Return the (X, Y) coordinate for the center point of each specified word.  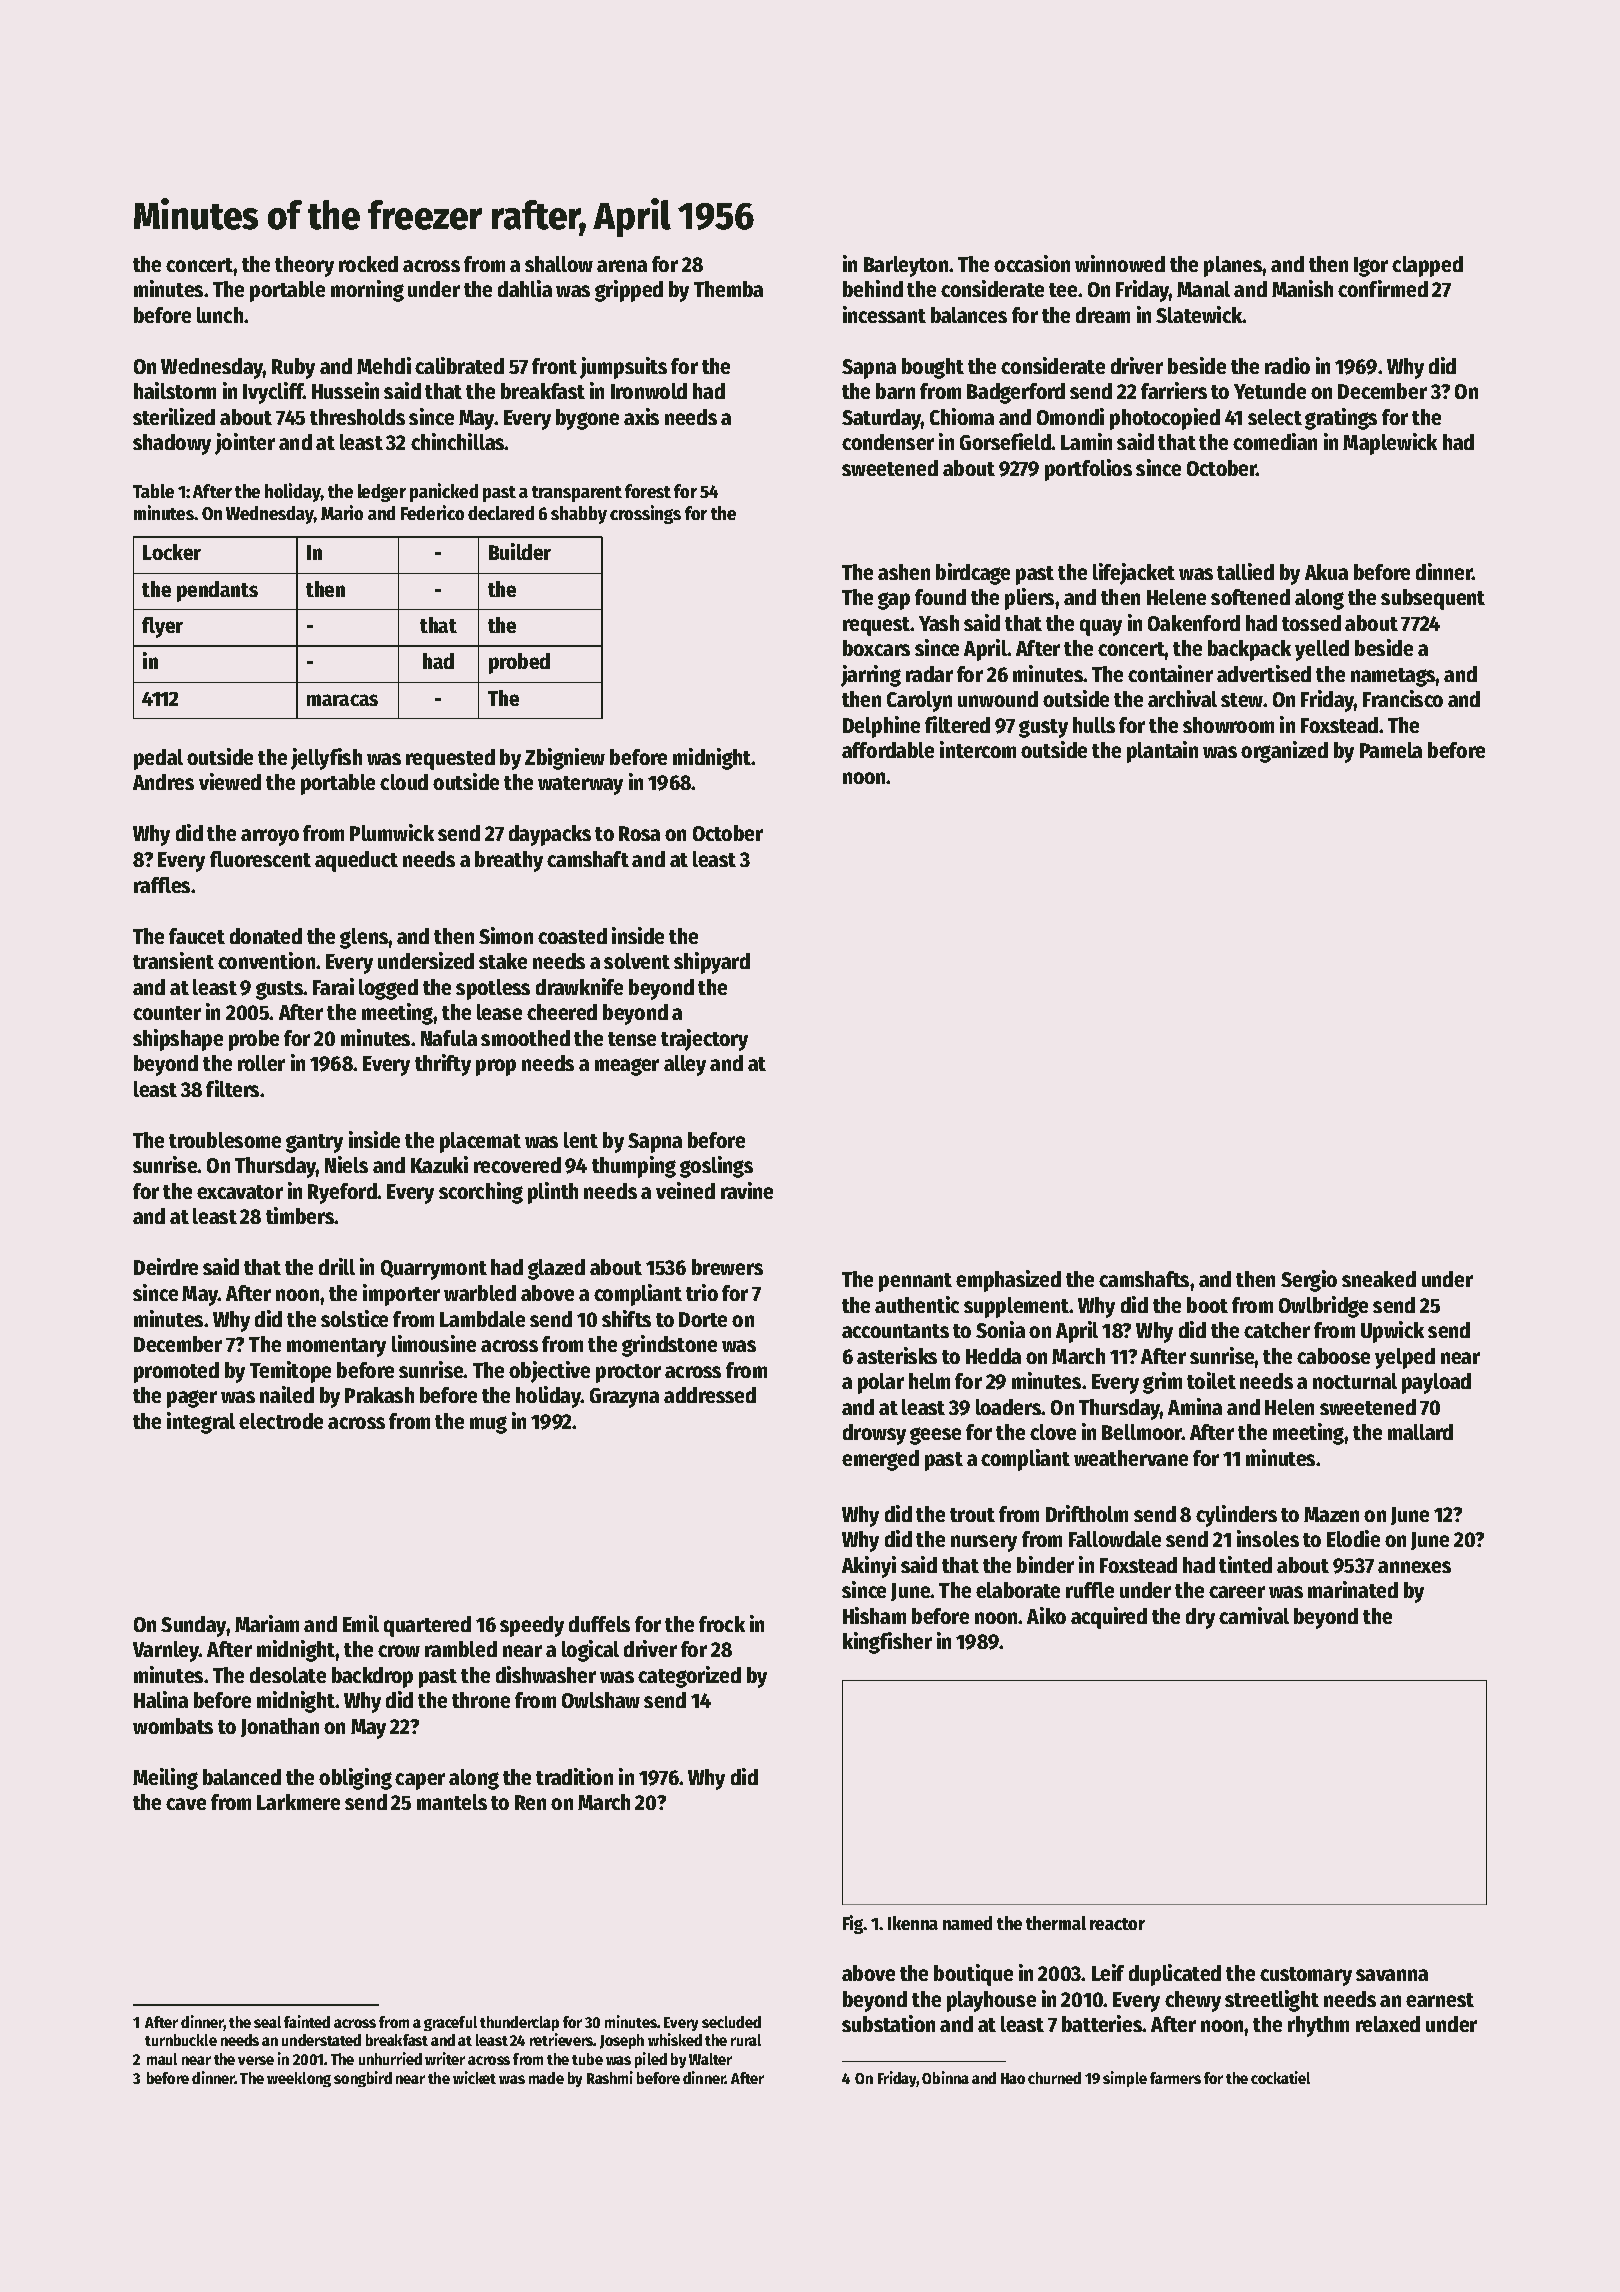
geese (935, 1436)
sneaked (1379, 1279)
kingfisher (887, 1643)
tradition (574, 1776)
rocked (368, 264)
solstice (354, 1318)
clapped (1427, 266)
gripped (629, 291)
